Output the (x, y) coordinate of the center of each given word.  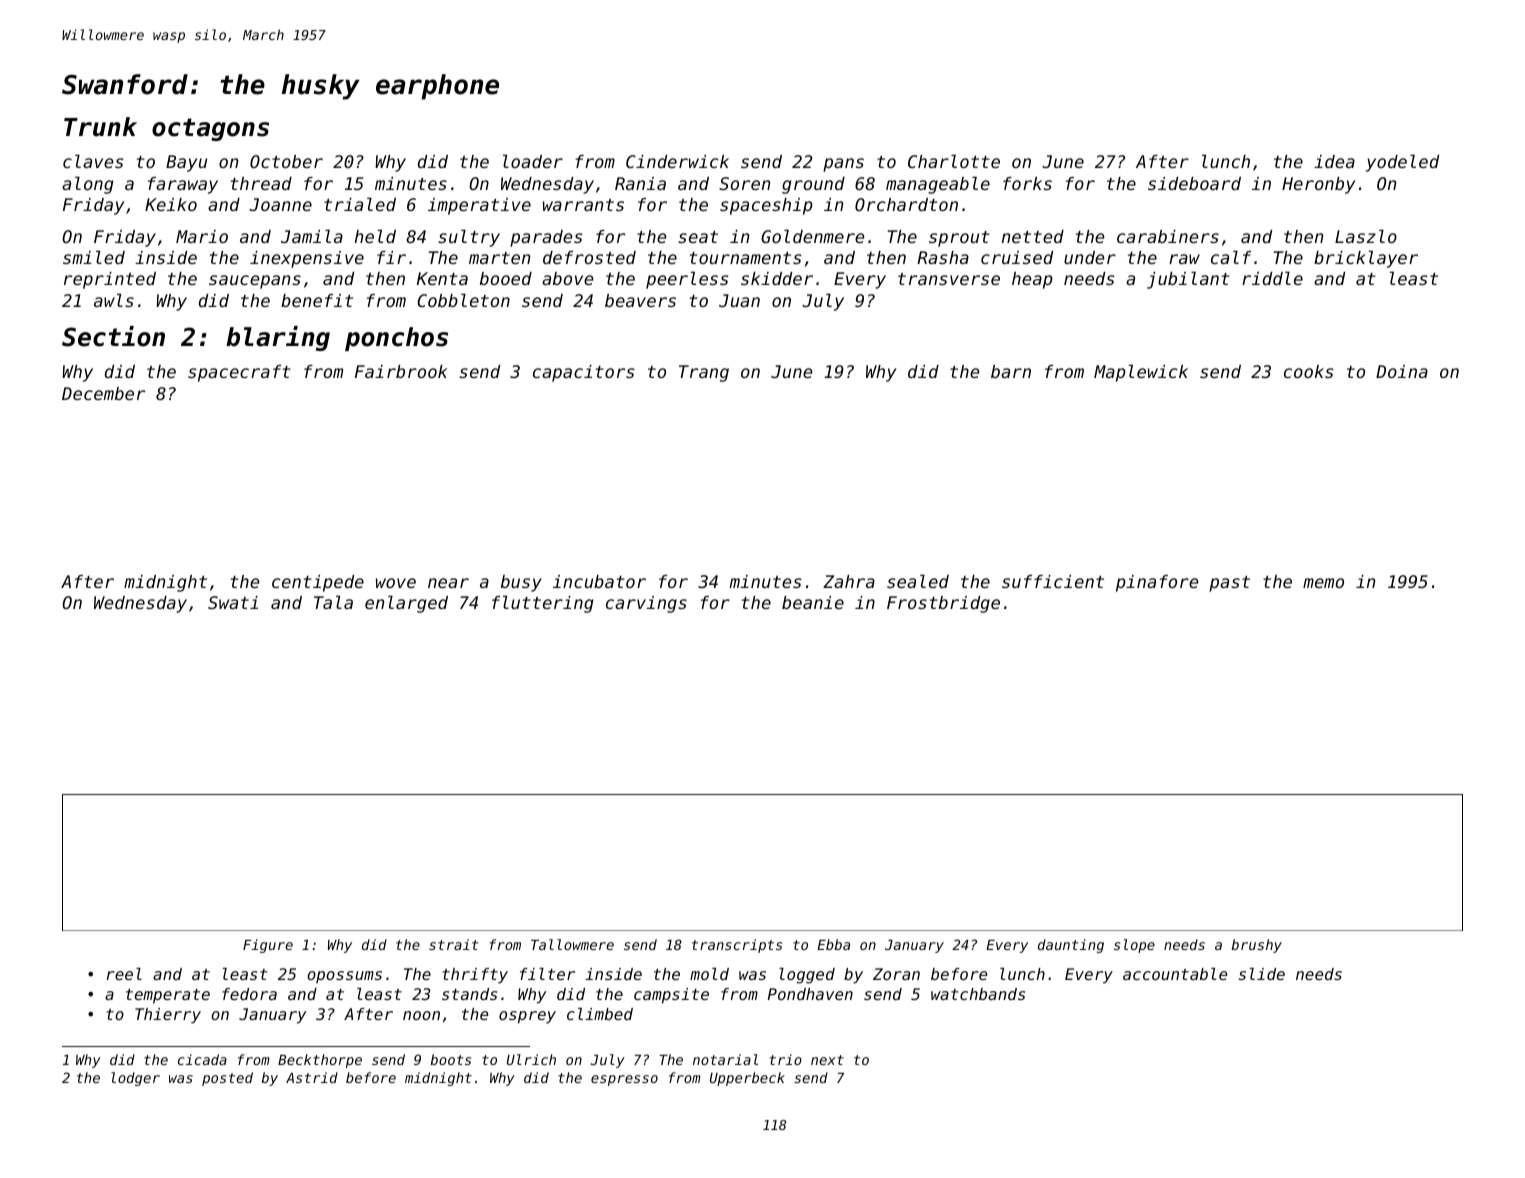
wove (396, 583)
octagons (210, 129)
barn (1011, 371)
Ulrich (531, 1059)
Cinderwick (677, 161)
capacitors (583, 373)
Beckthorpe (320, 1061)
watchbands (978, 994)
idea (1334, 161)
